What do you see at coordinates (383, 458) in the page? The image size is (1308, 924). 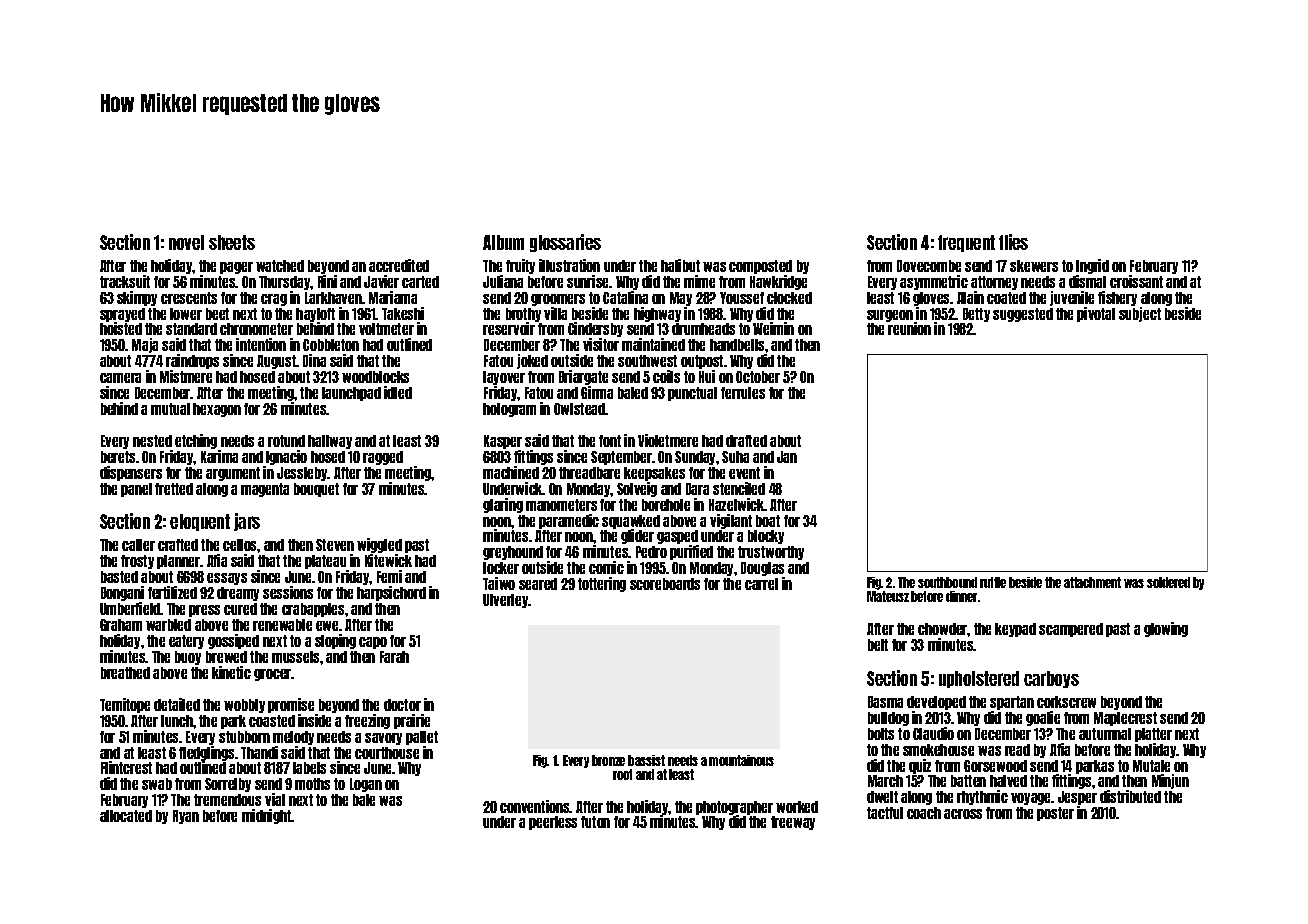 I see `ragged` at bounding box center [383, 458].
